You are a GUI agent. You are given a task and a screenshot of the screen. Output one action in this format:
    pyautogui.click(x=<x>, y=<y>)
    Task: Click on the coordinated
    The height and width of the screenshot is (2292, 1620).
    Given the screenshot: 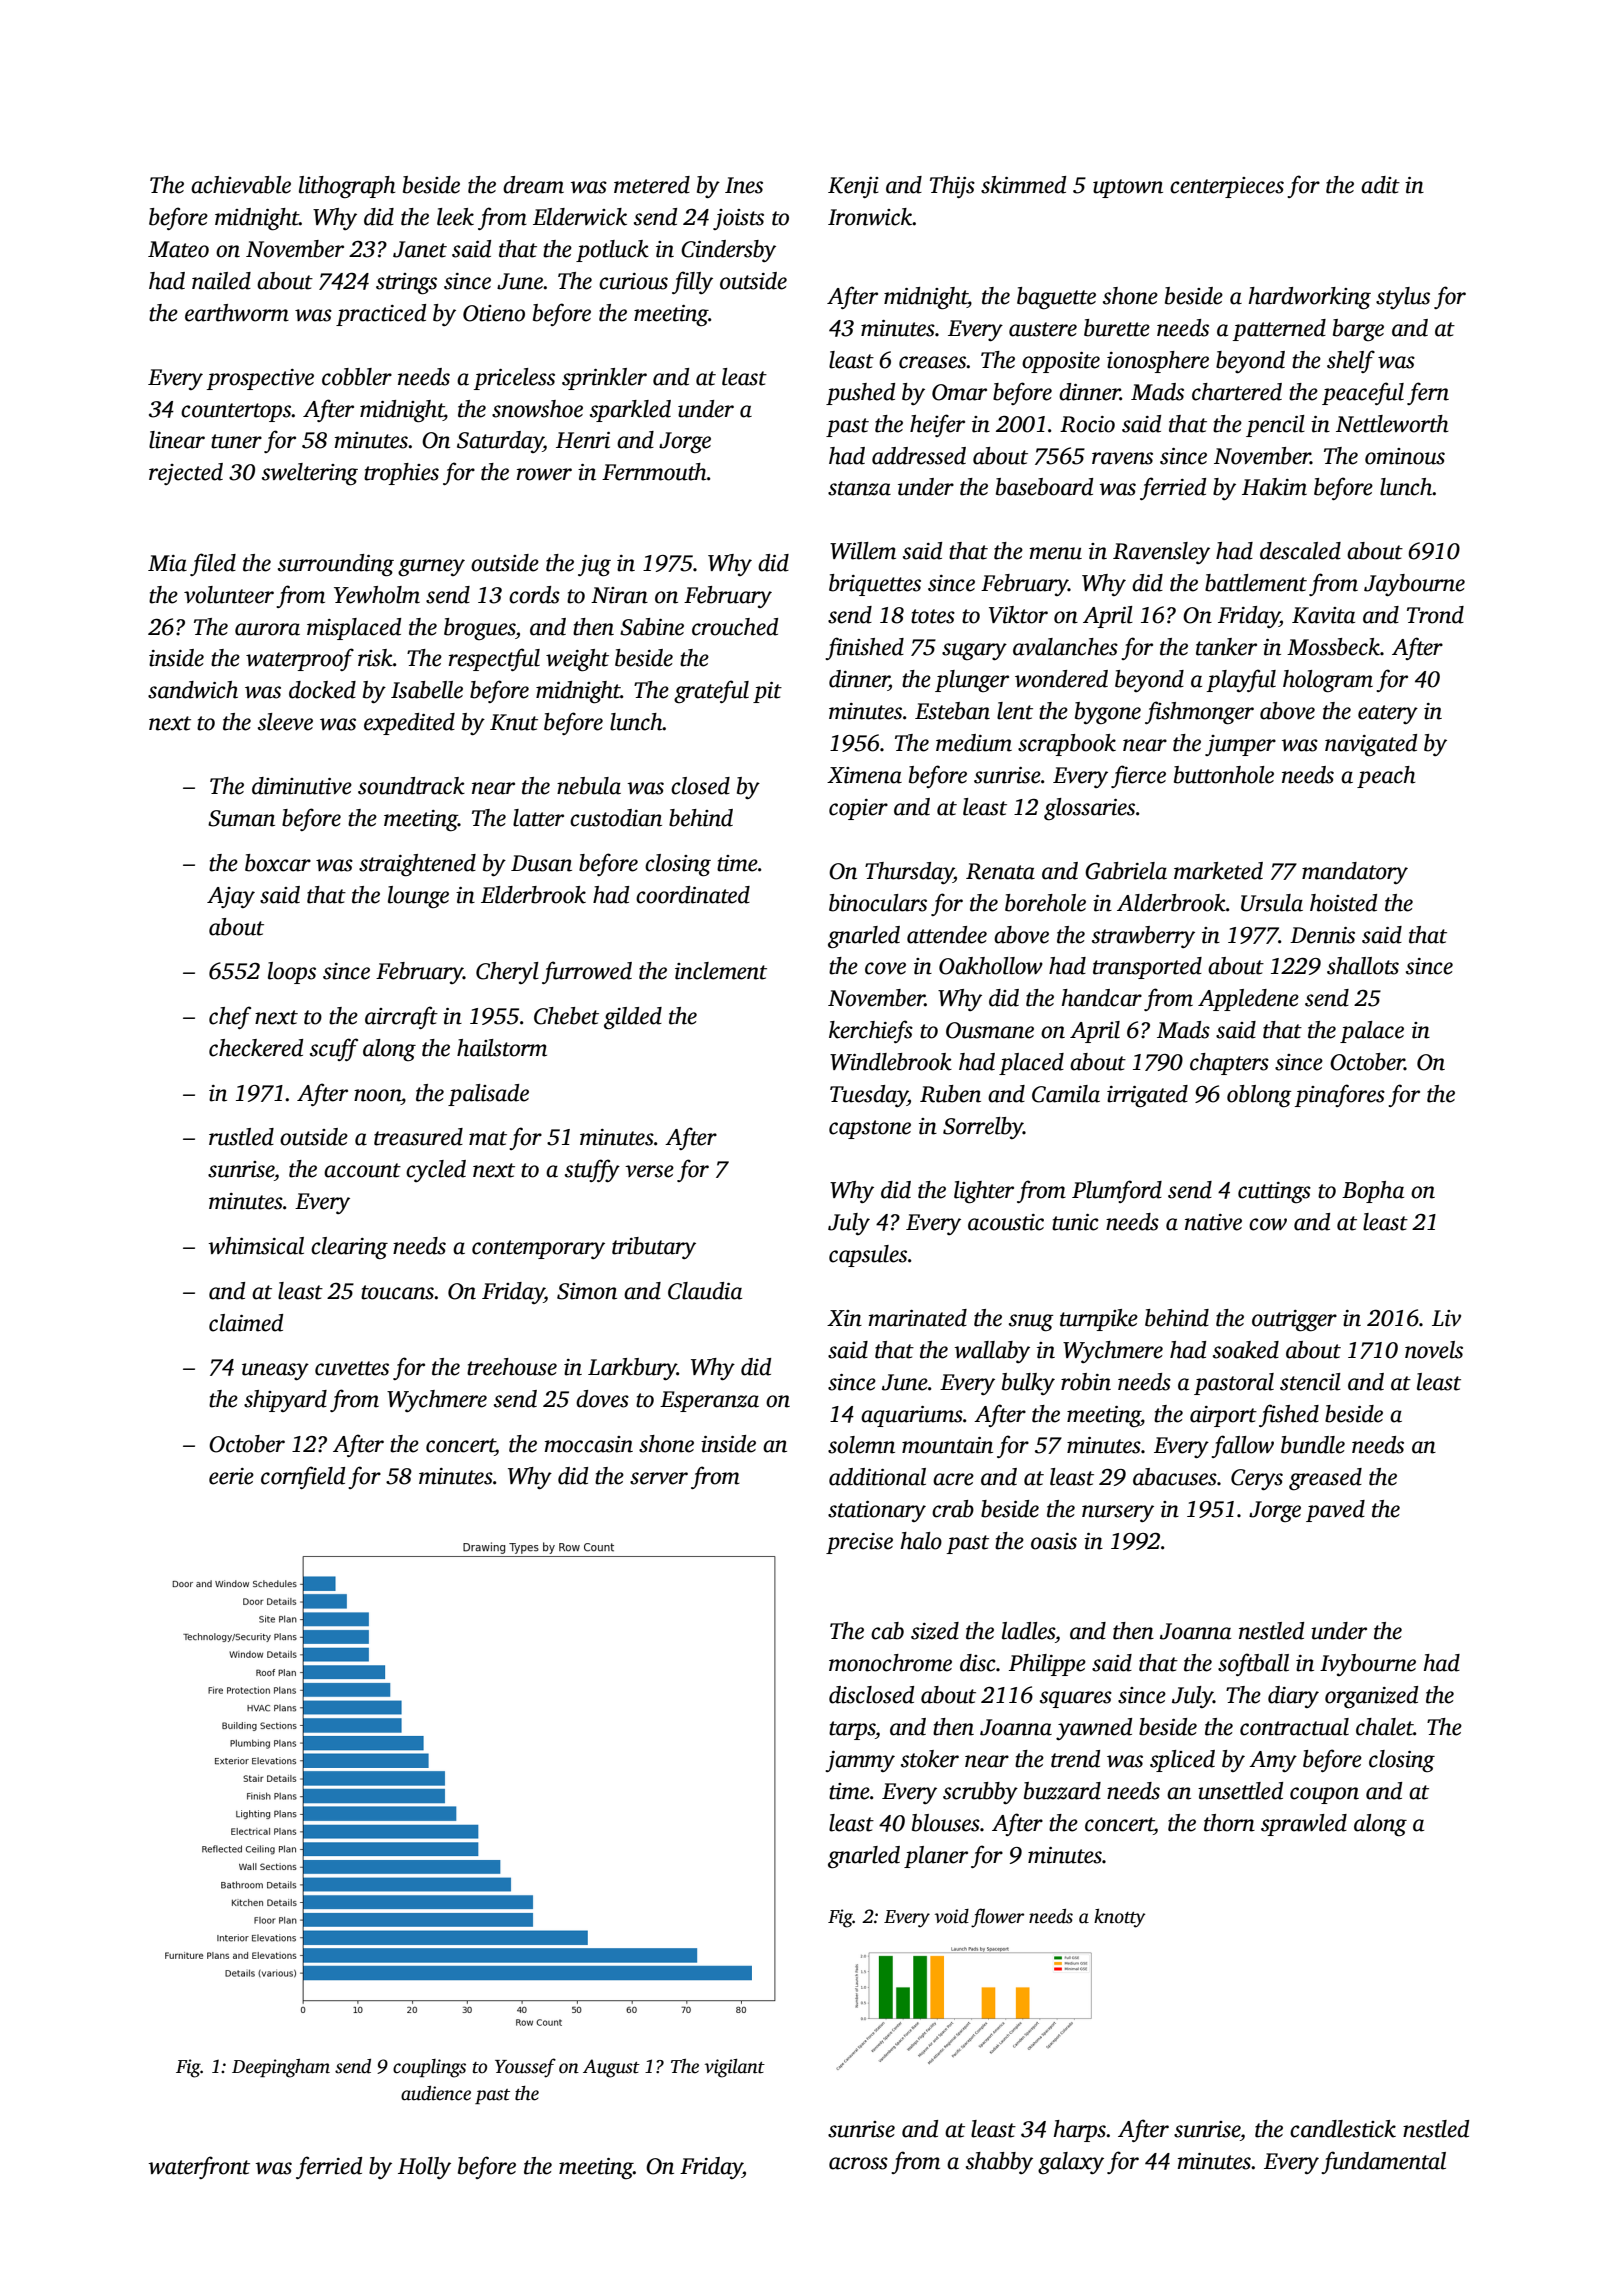 What is the action you would take?
    pyautogui.click(x=693, y=895)
